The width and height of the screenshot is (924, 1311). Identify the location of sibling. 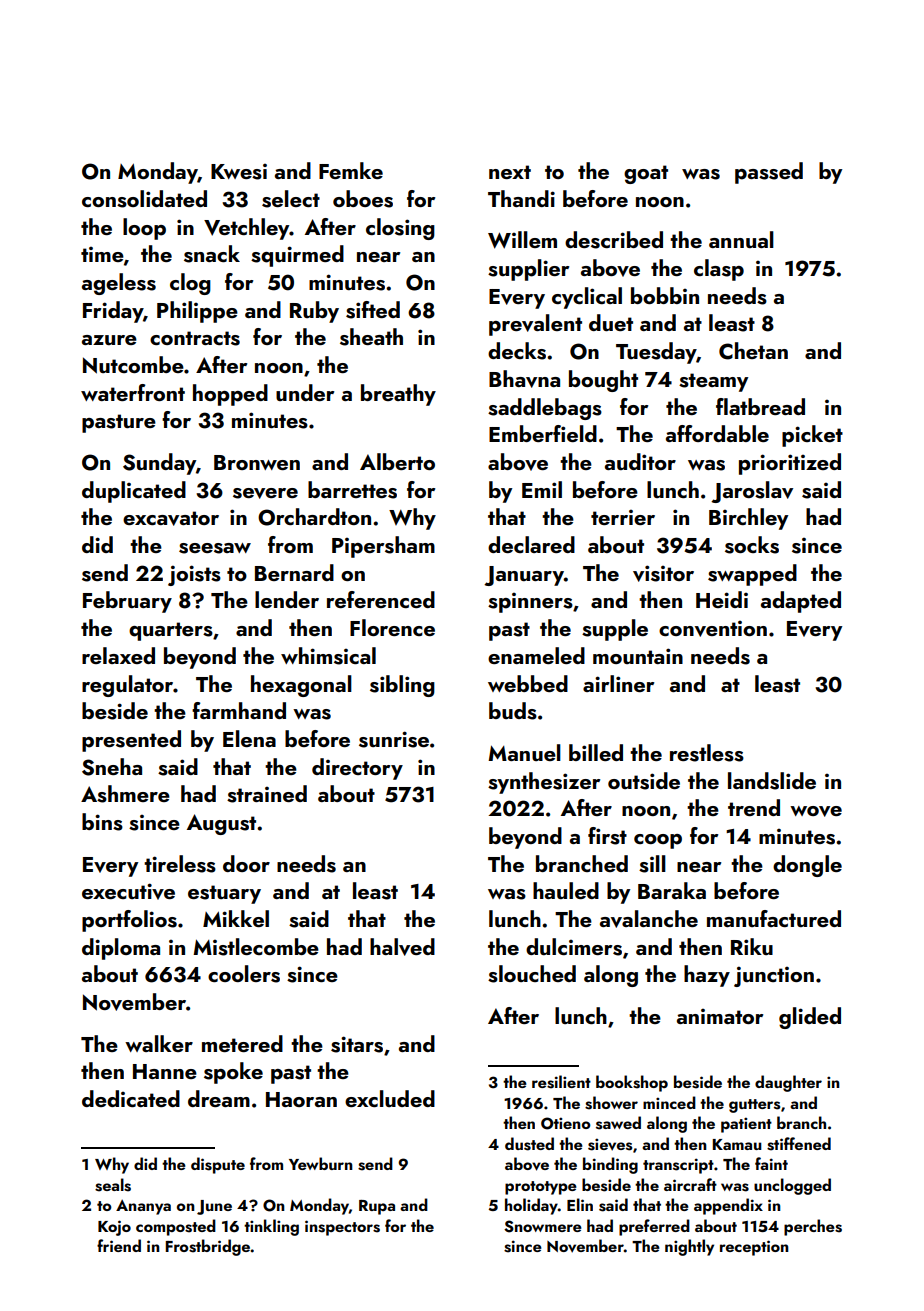
(402, 686).
